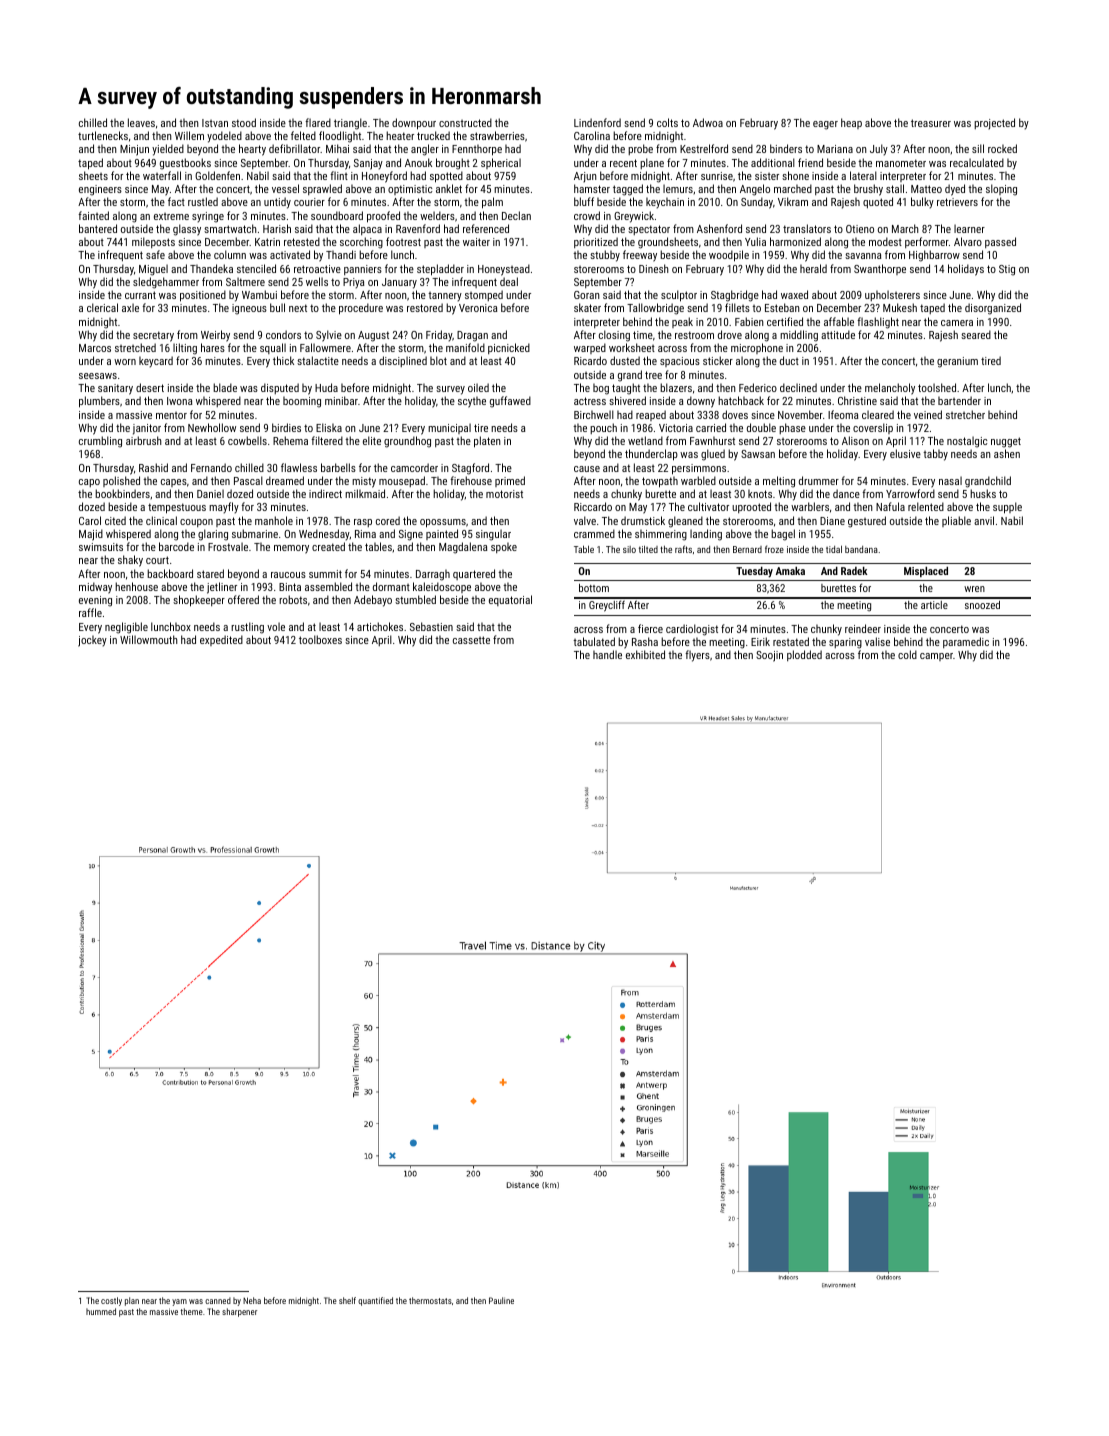 Image resolution: width=1109 pixels, height=1436 pixels. I want to click on shelf, so click(347, 1300).
